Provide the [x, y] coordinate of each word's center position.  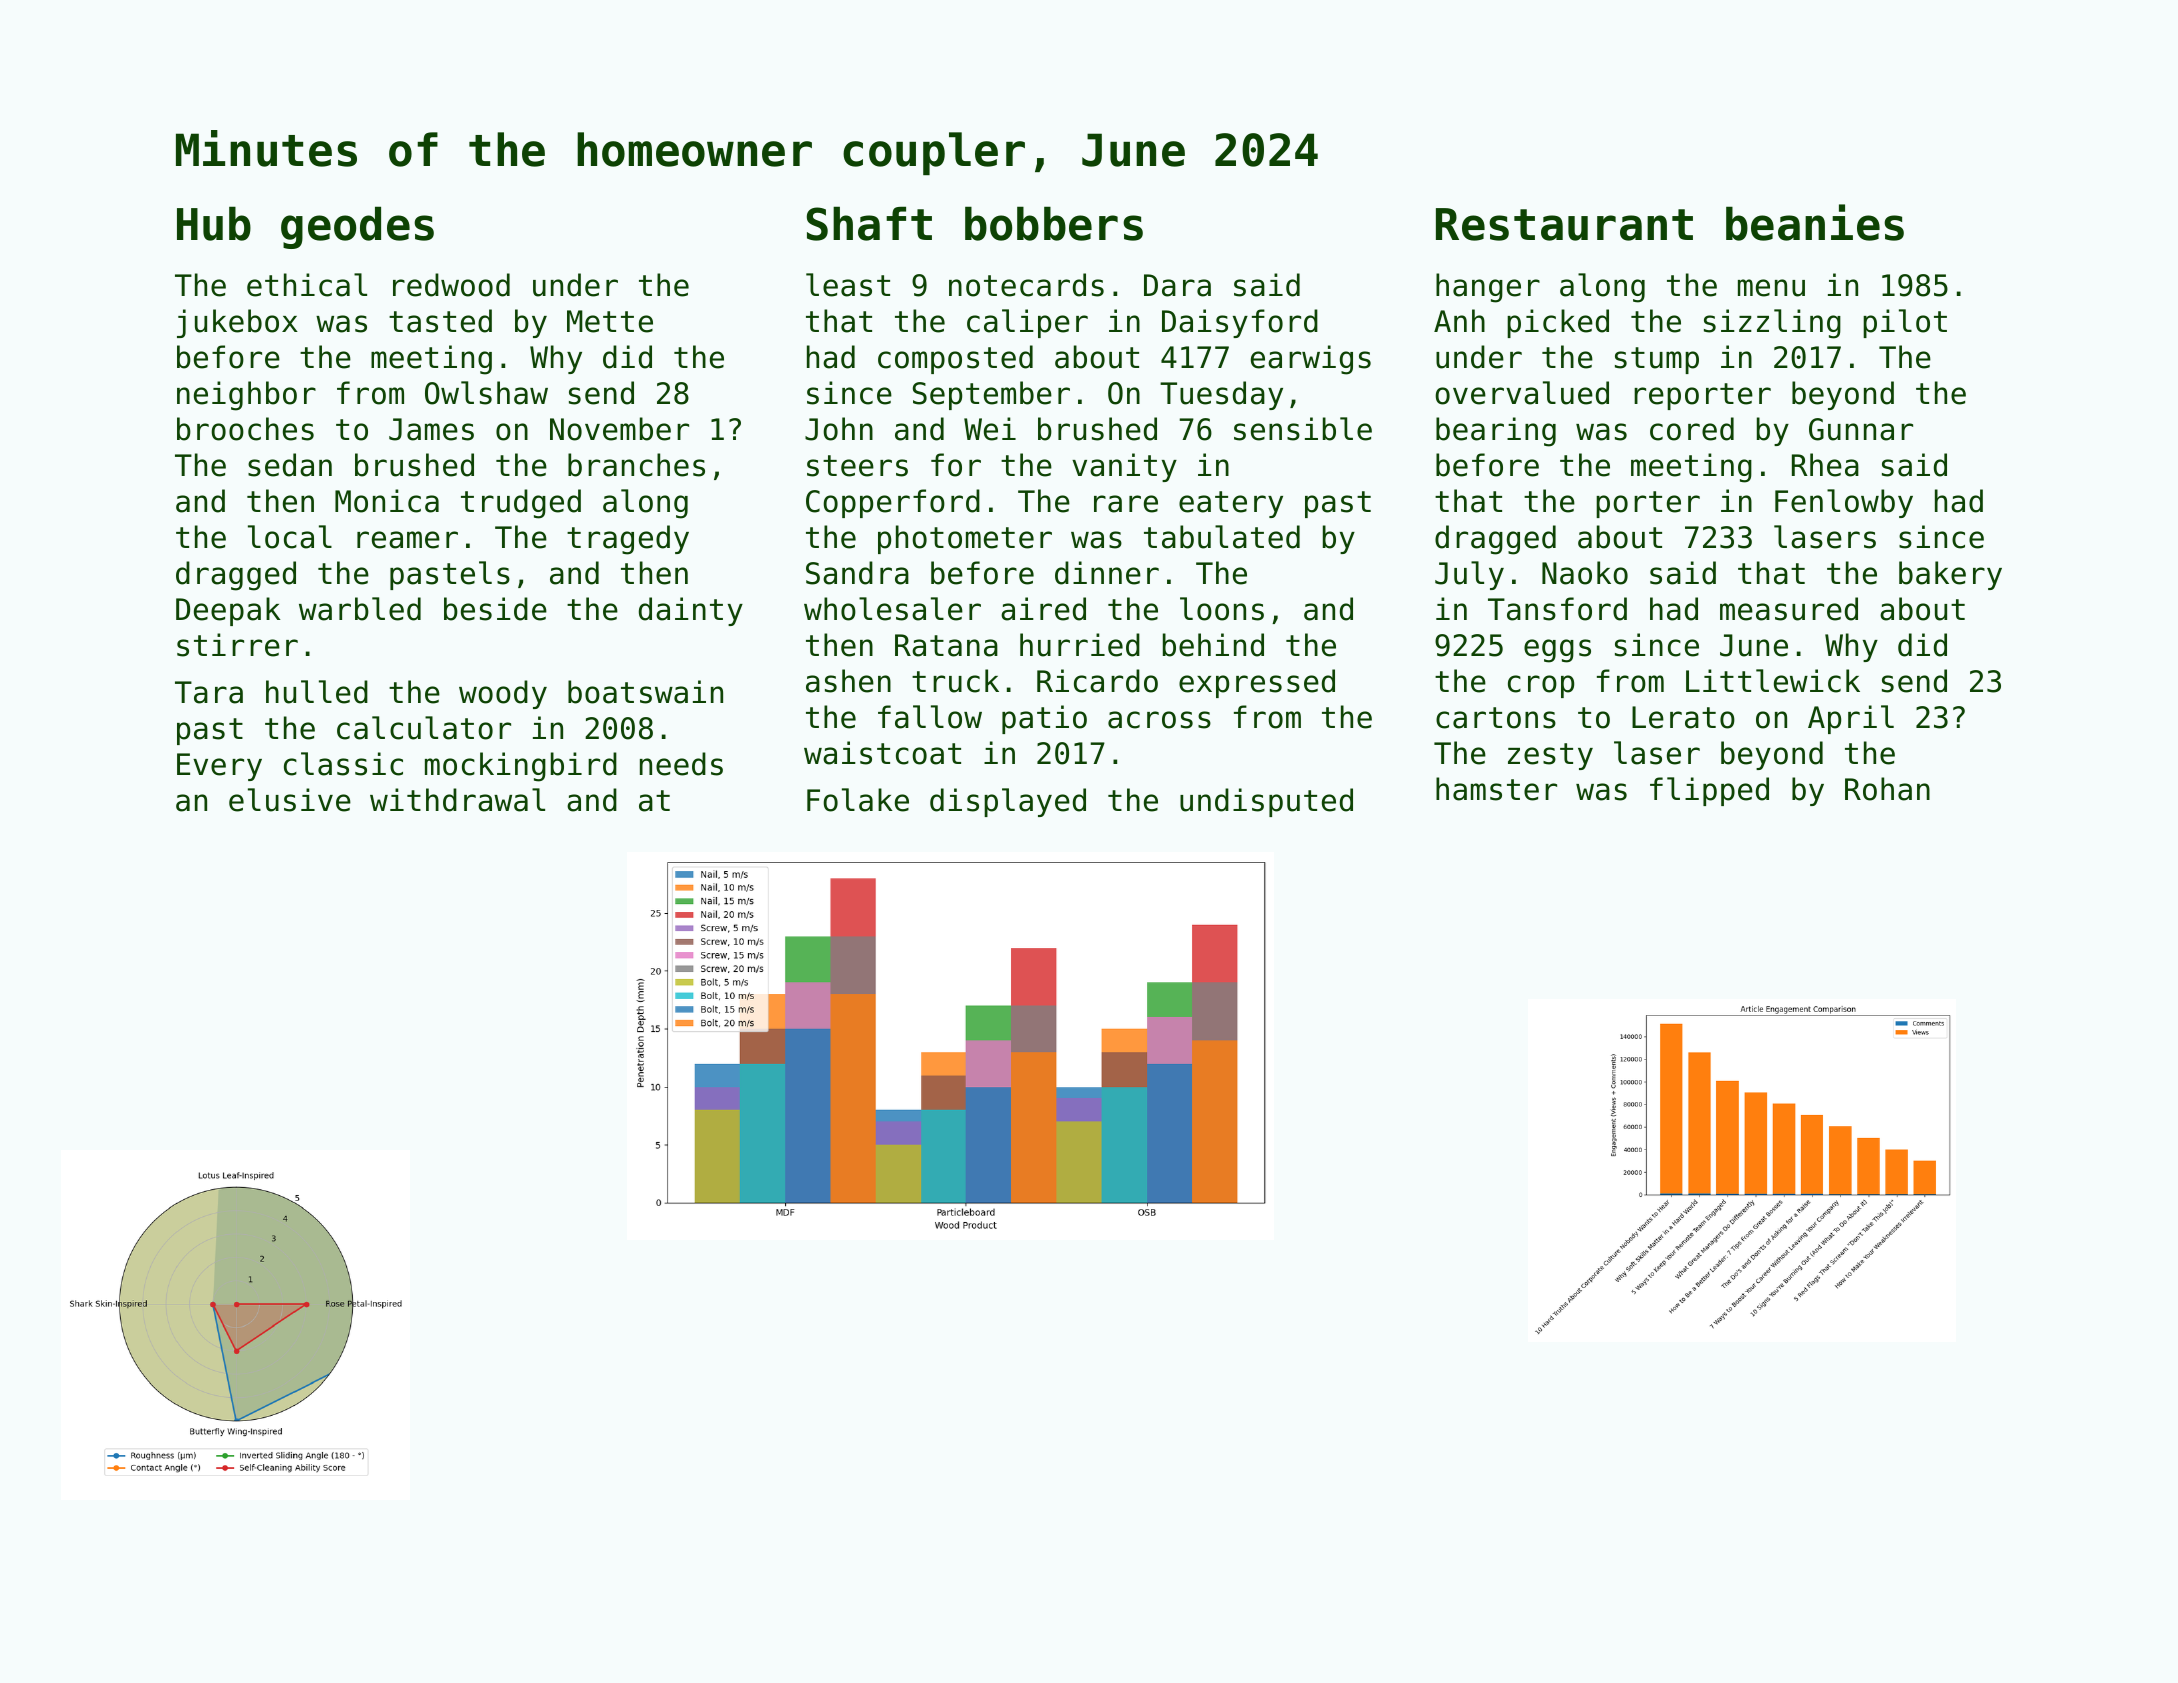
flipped [1709, 791]
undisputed [1266, 802]
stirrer [237, 645]
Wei [990, 429]
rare [1126, 504]
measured [1789, 609]
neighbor [246, 396]
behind [1213, 645]
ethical [307, 285]
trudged [521, 504]
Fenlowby [1844, 503]
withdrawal [457, 800]
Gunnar [1861, 429]
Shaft [869, 223]
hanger [1488, 288]
